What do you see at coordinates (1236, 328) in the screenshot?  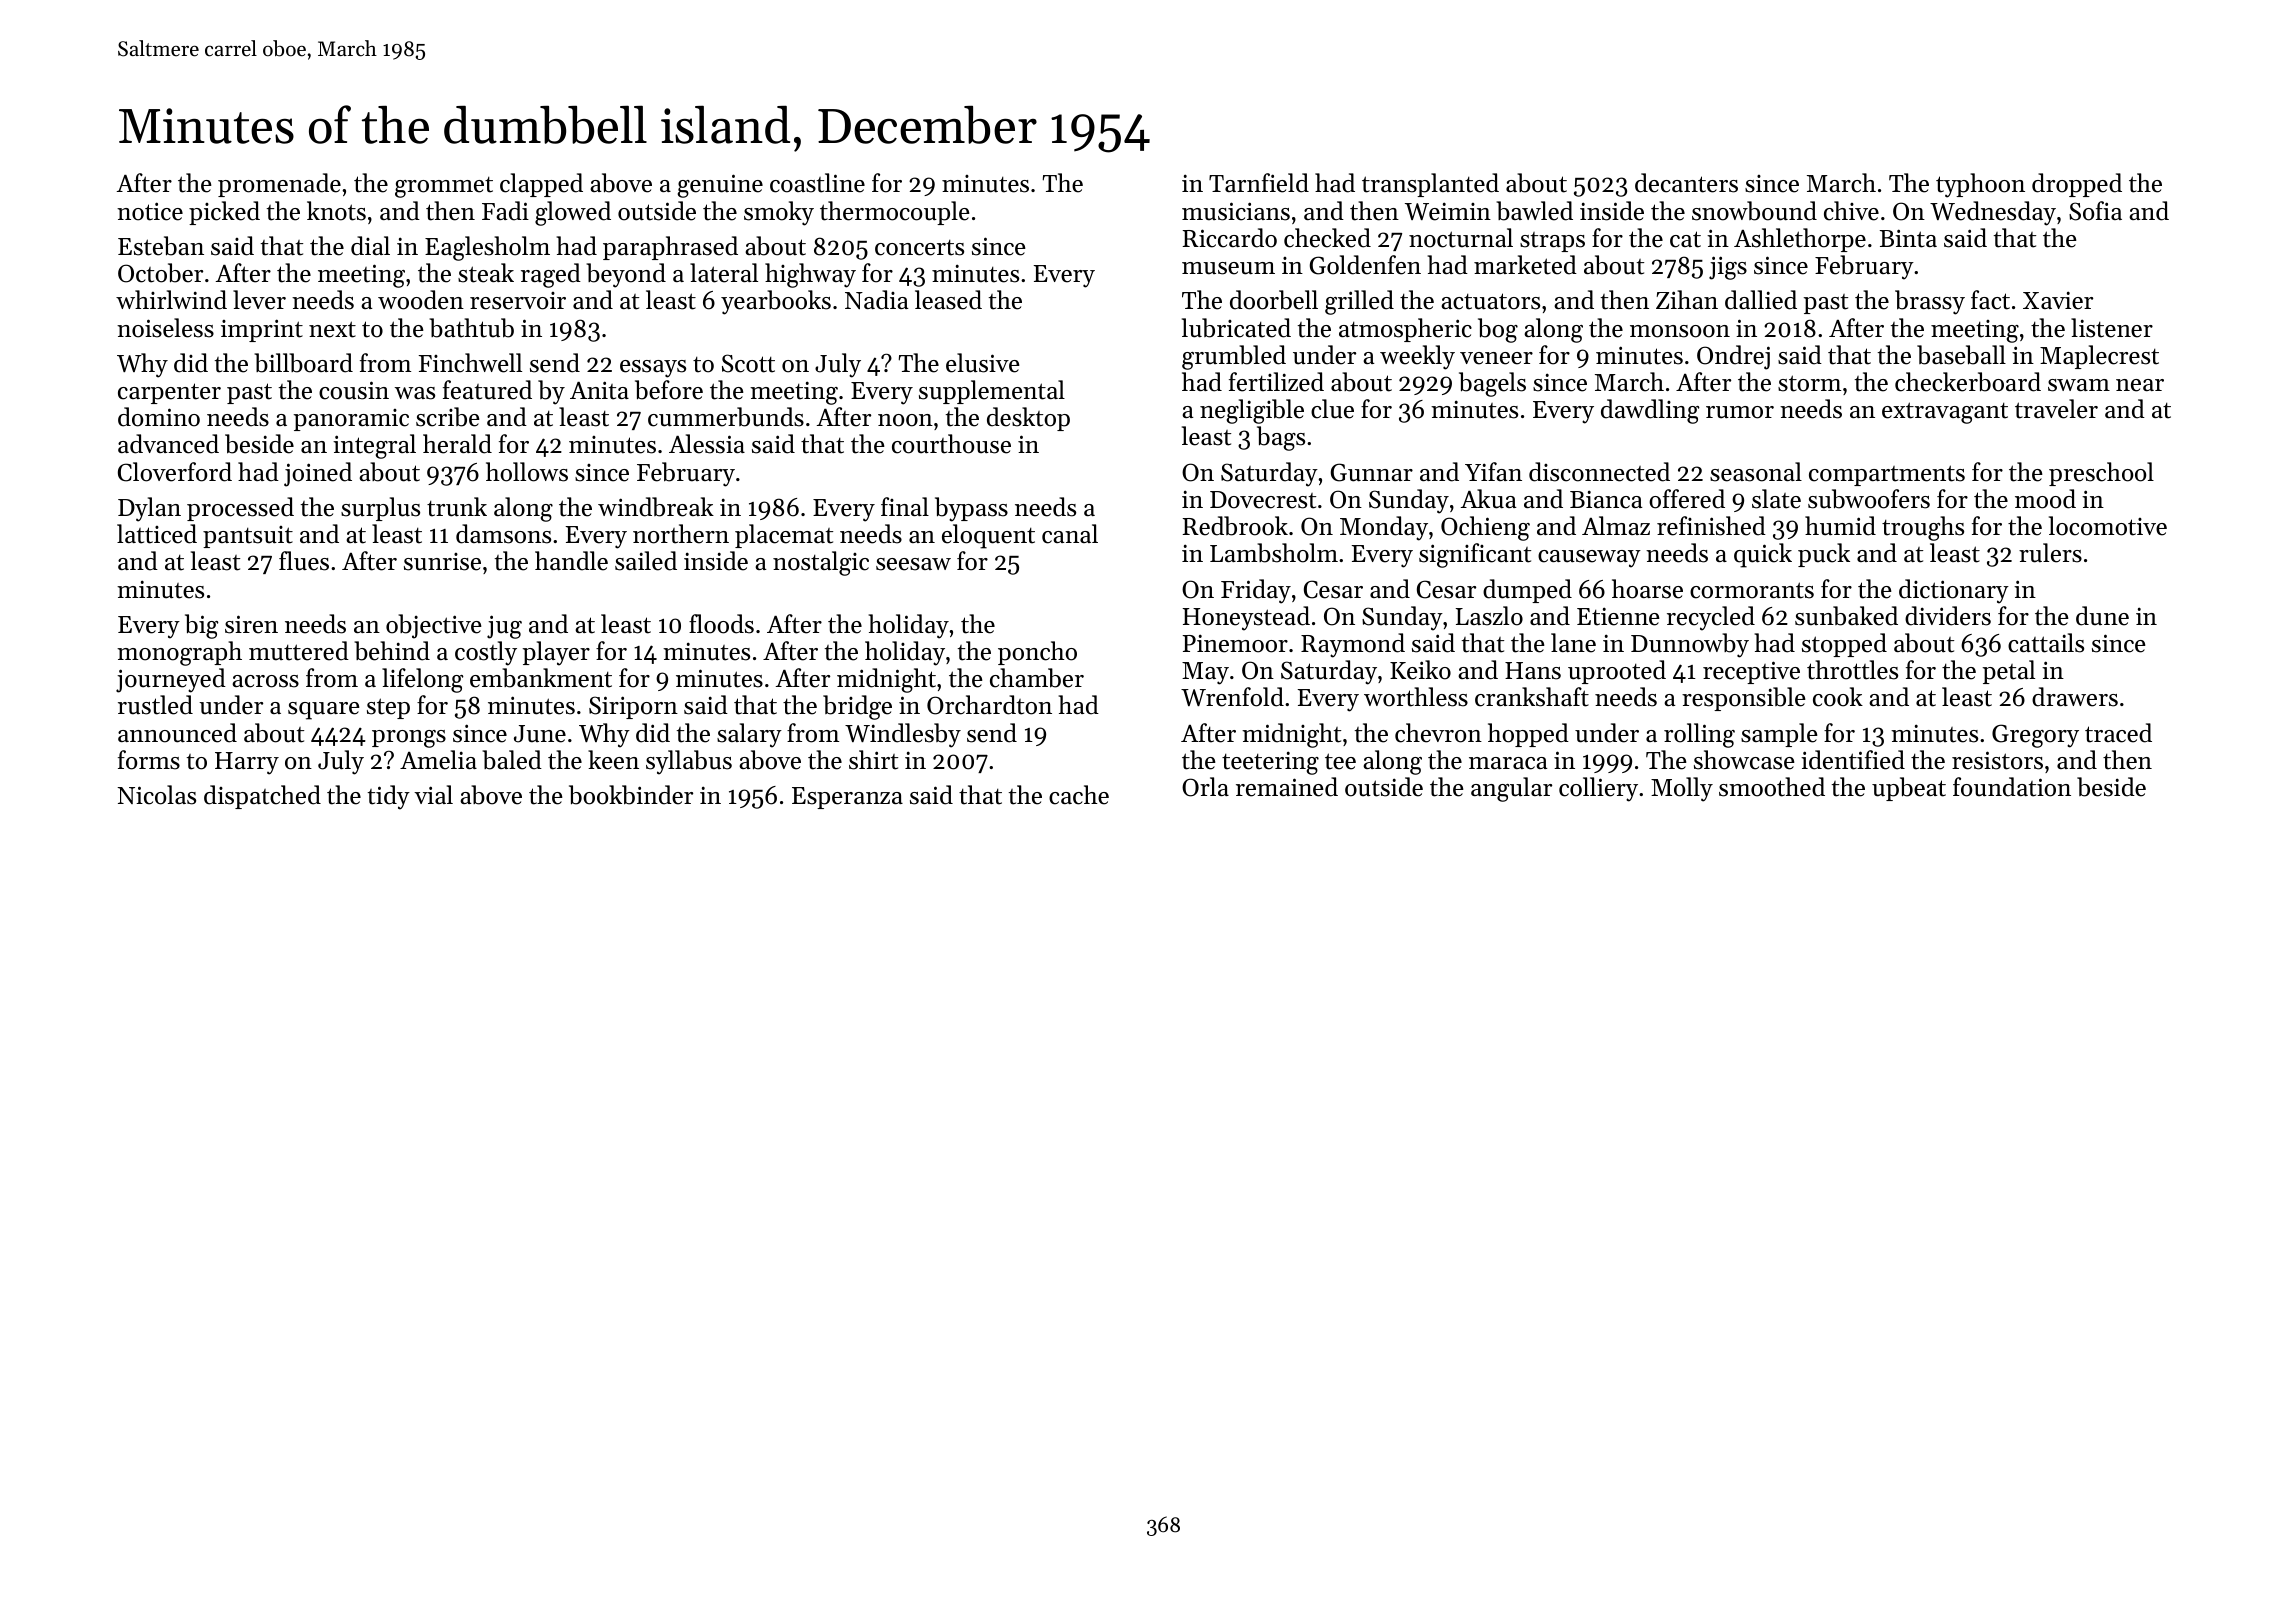 I see `lubricated` at bounding box center [1236, 328].
